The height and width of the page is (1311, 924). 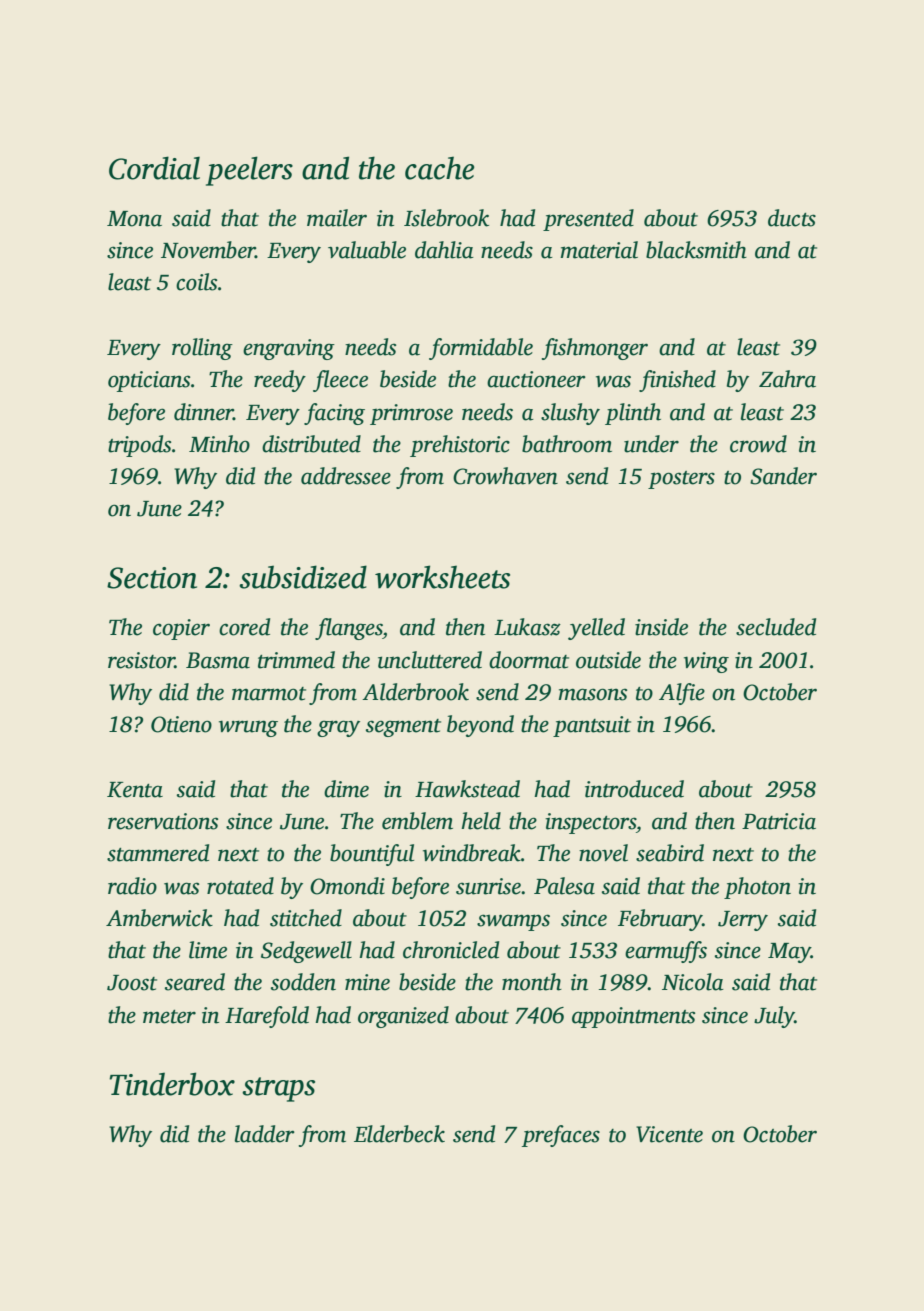 I want to click on presented, so click(x=588, y=220).
